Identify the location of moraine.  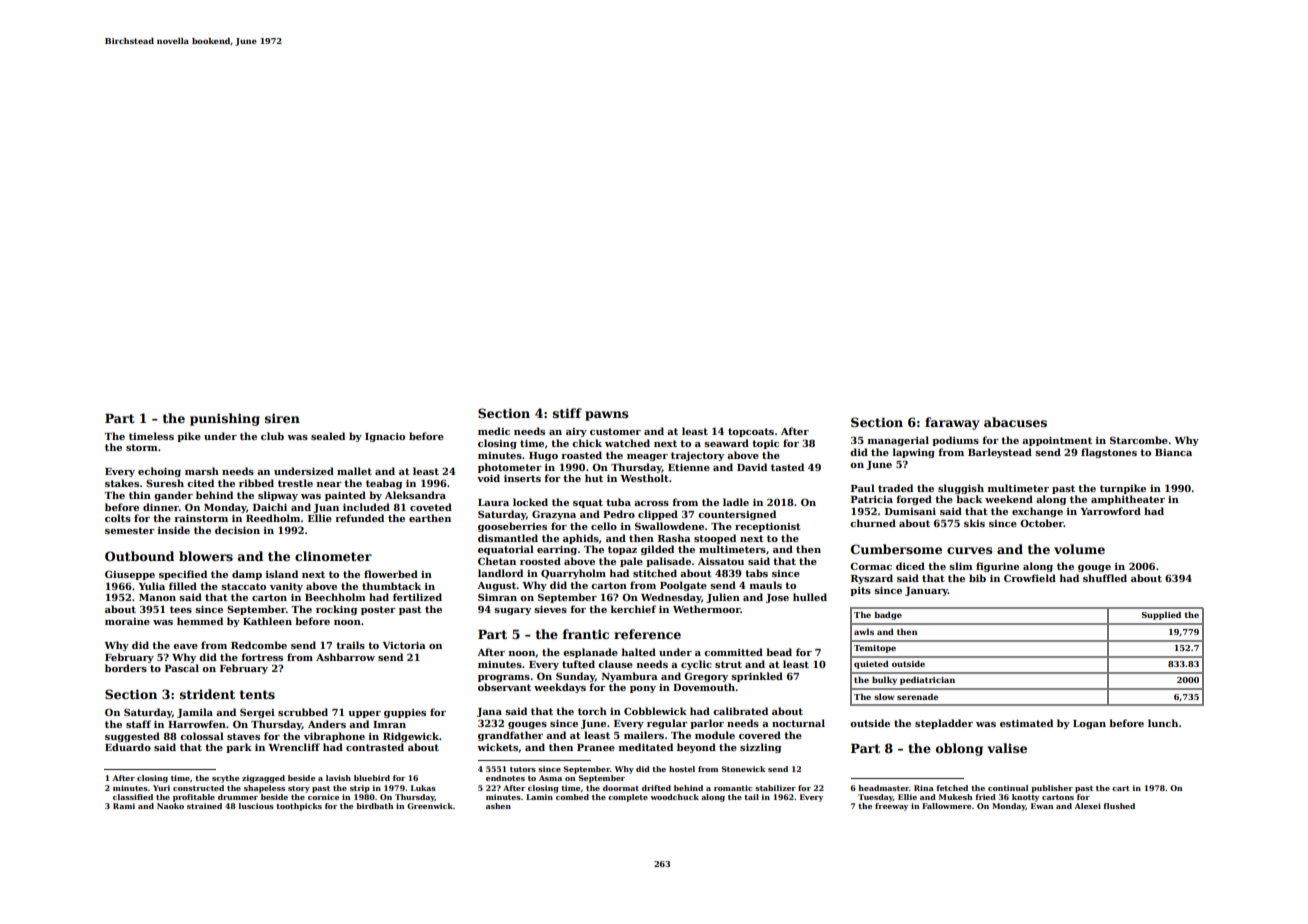
(127, 621).
